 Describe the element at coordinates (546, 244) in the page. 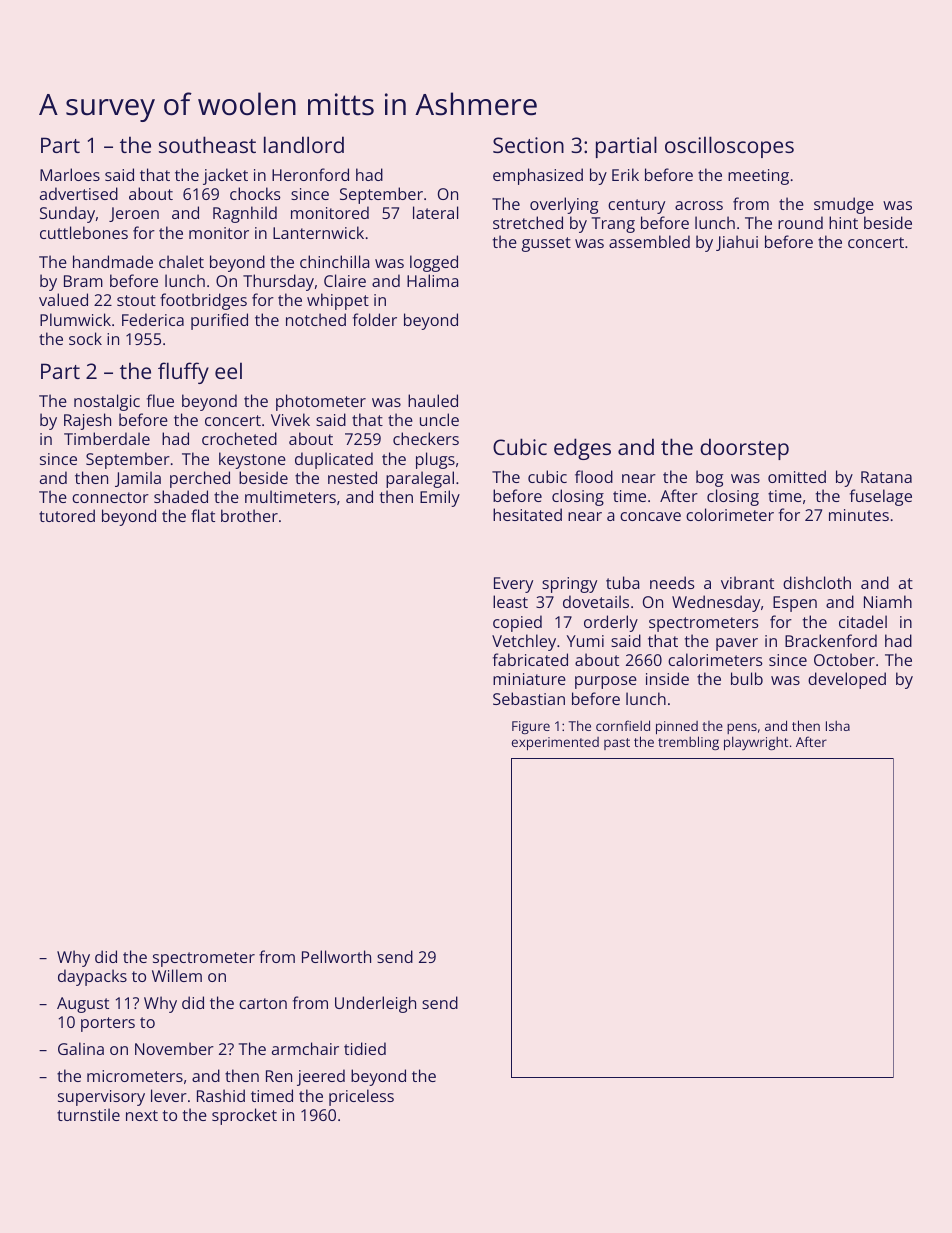

I see `gusset` at that location.
